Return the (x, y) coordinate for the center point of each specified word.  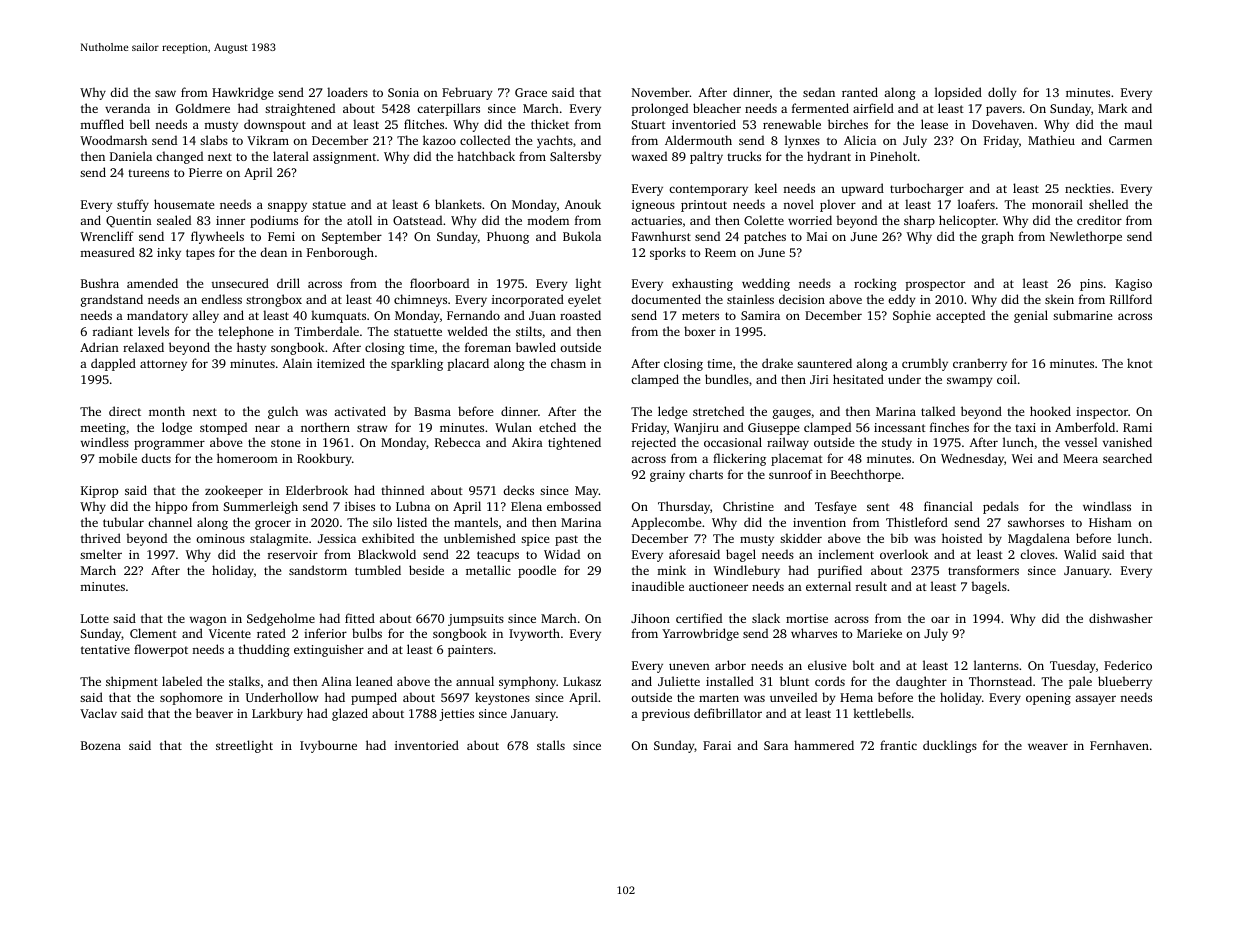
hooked (1050, 411)
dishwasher (1121, 618)
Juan (542, 315)
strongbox (274, 300)
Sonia (403, 92)
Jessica (337, 538)
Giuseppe (773, 429)
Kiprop (99, 492)
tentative (105, 649)
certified (699, 618)
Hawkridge (242, 93)
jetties (456, 715)
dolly (1002, 93)
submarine (1082, 315)
